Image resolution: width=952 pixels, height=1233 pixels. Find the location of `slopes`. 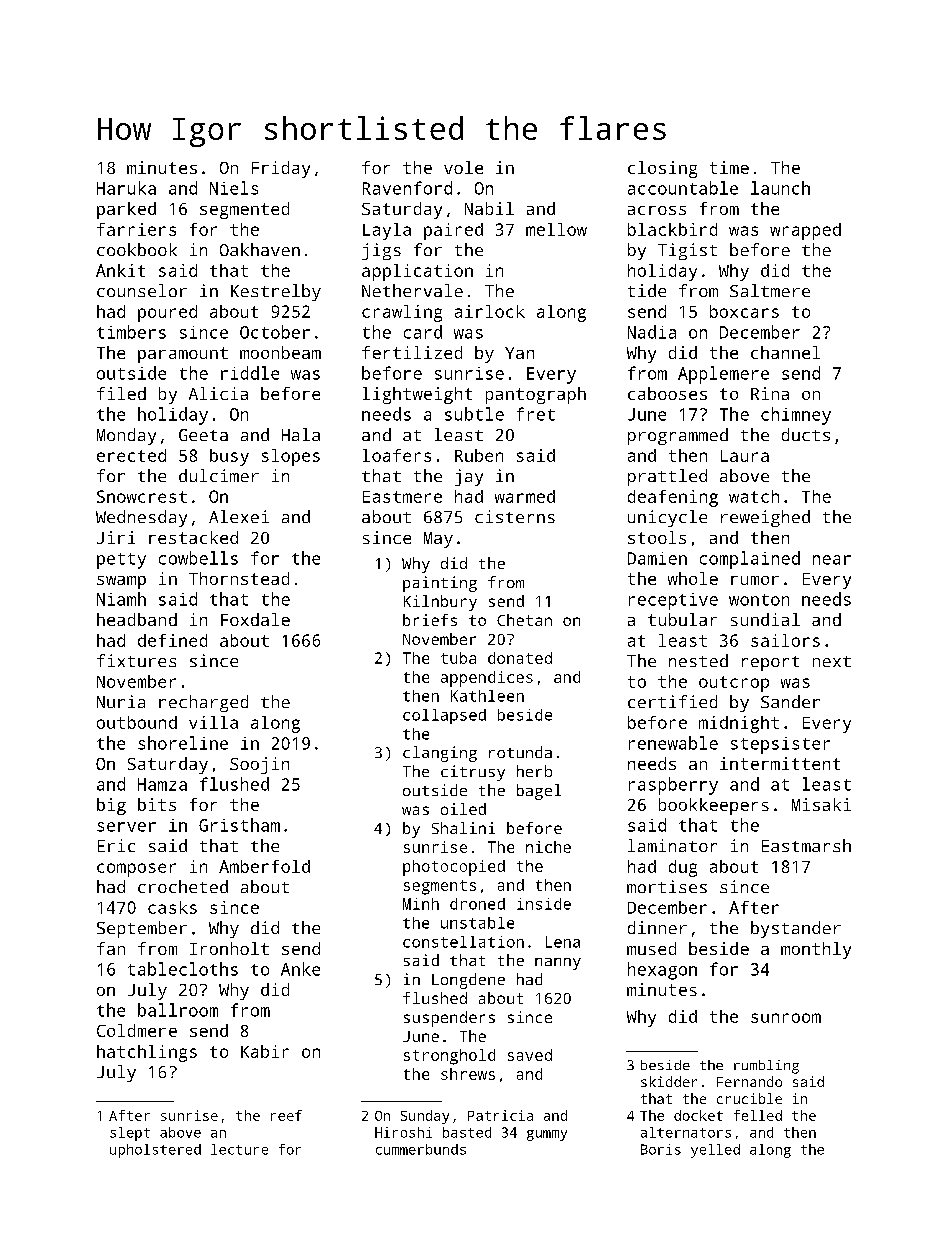

slopes is located at coordinates (291, 457).
